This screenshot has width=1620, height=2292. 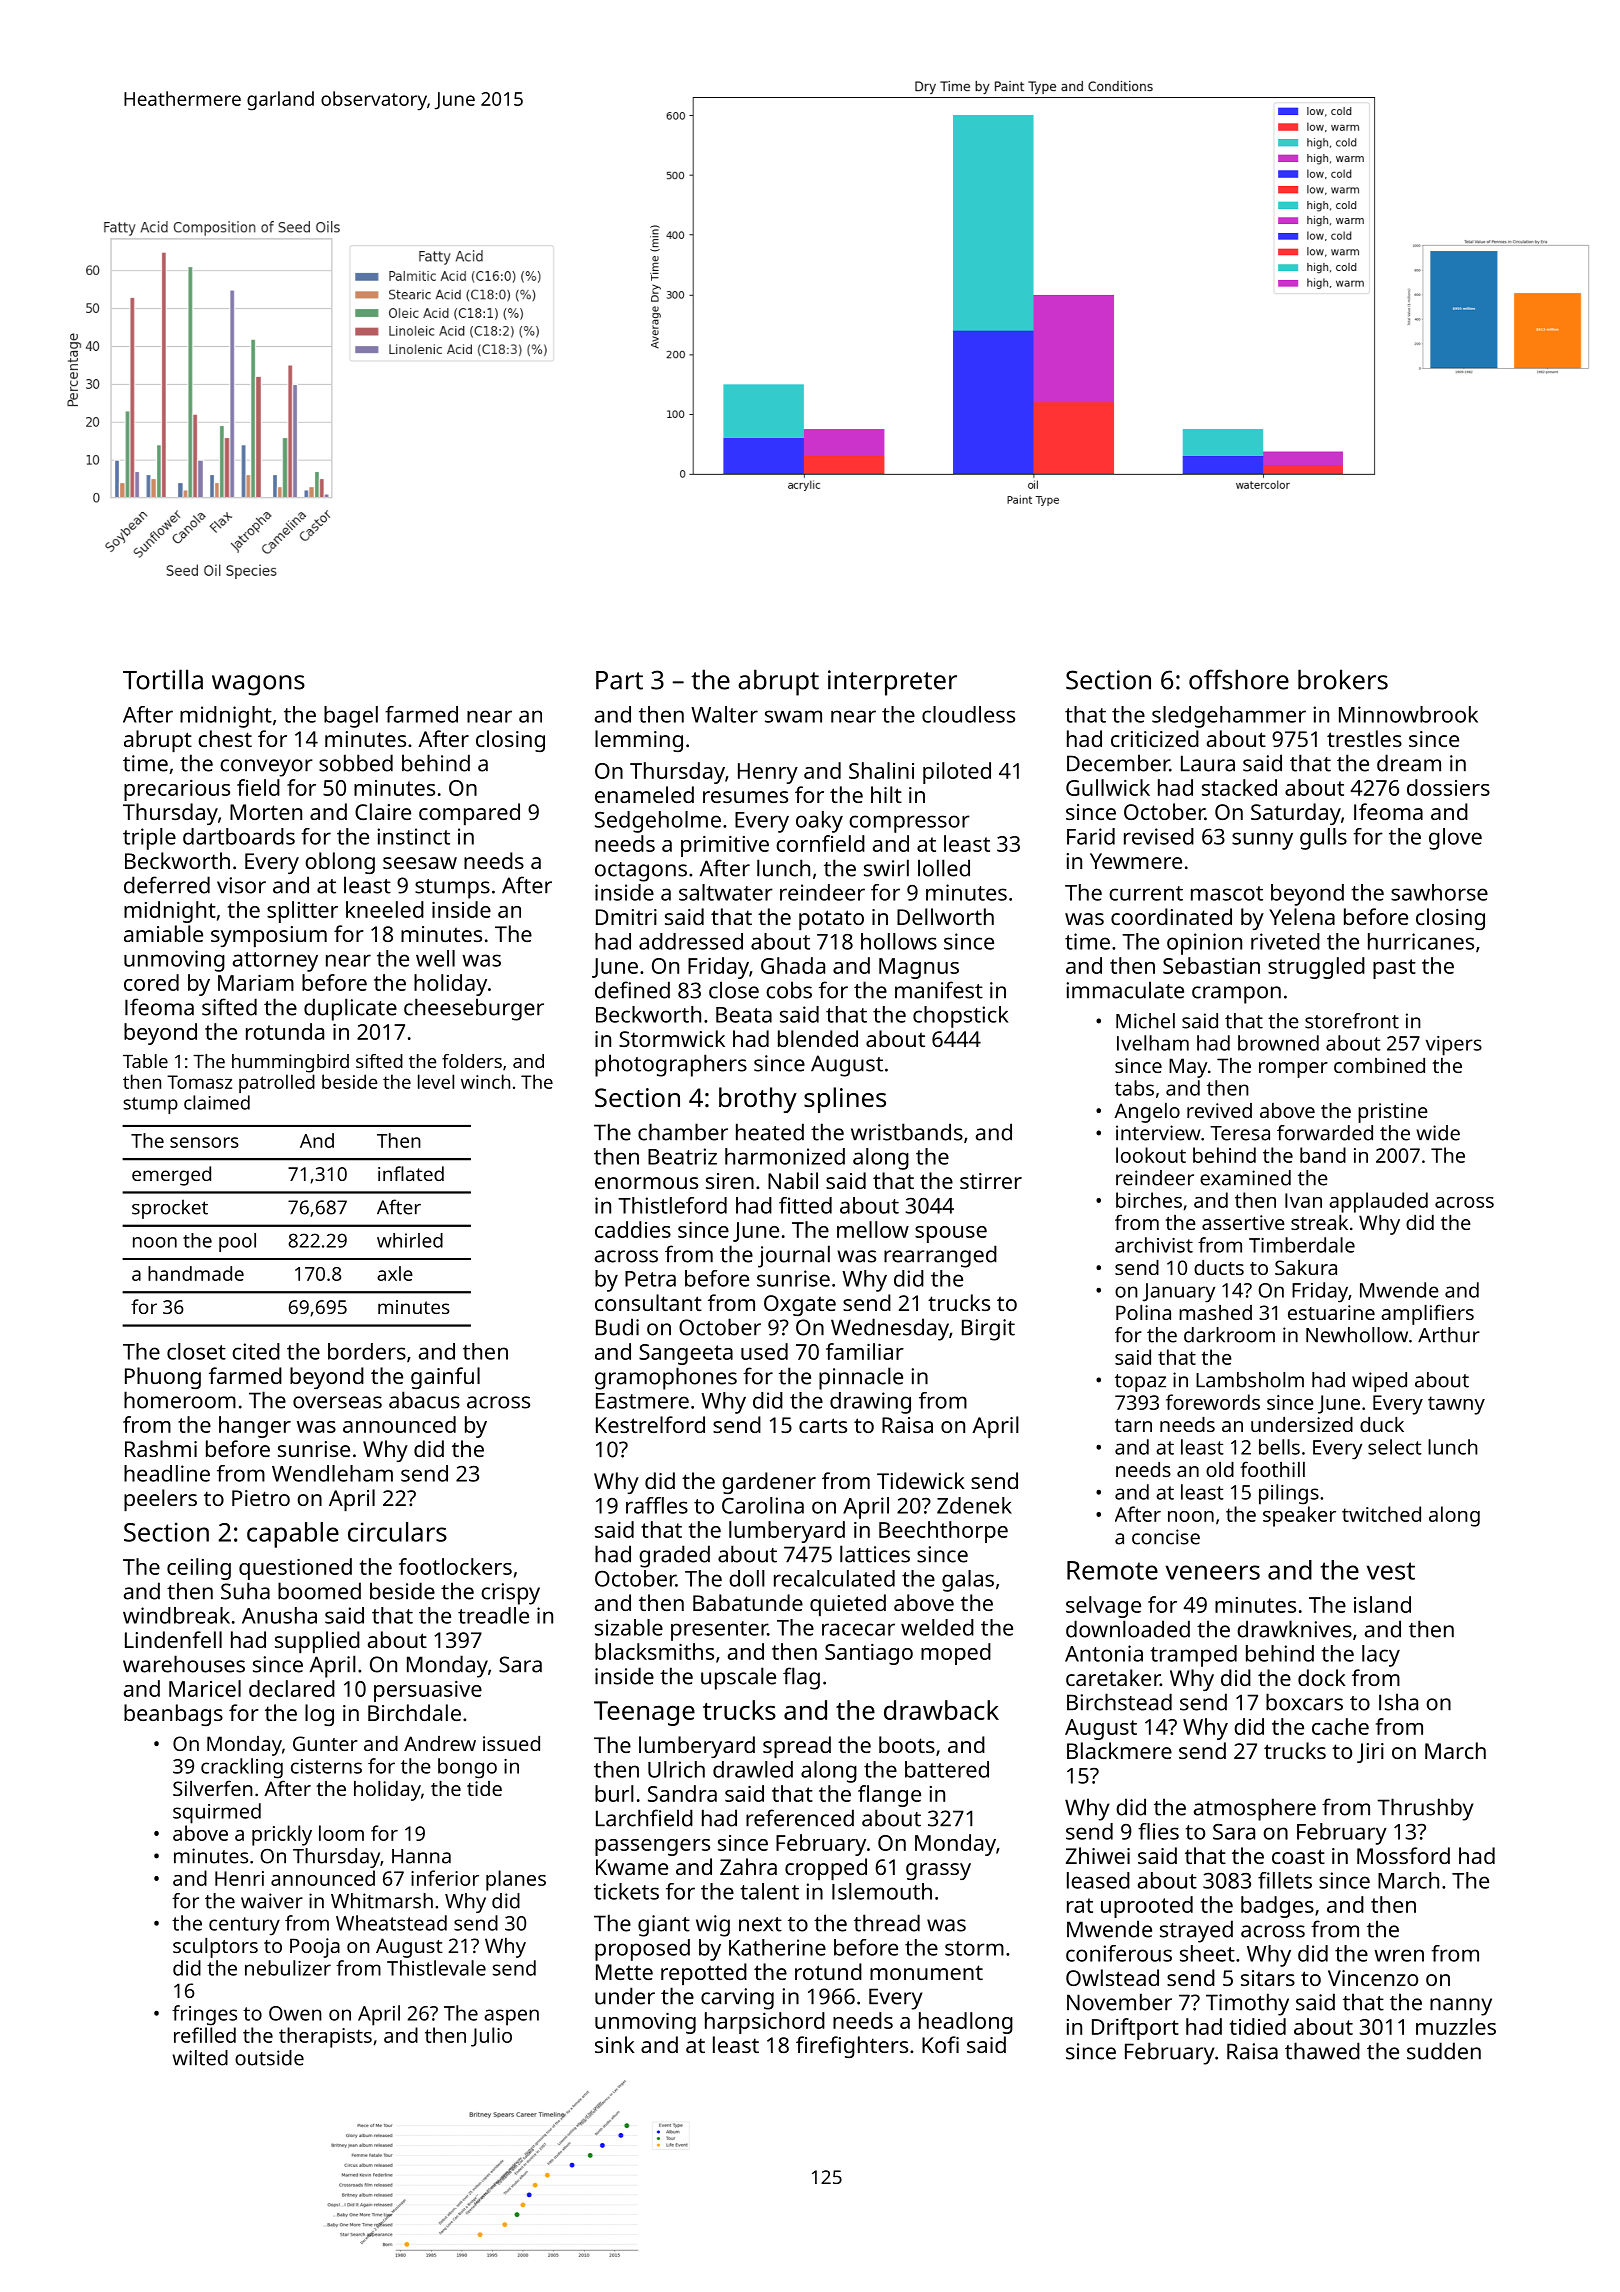 I want to click on Nabil, so click(x=793, y=1180).
